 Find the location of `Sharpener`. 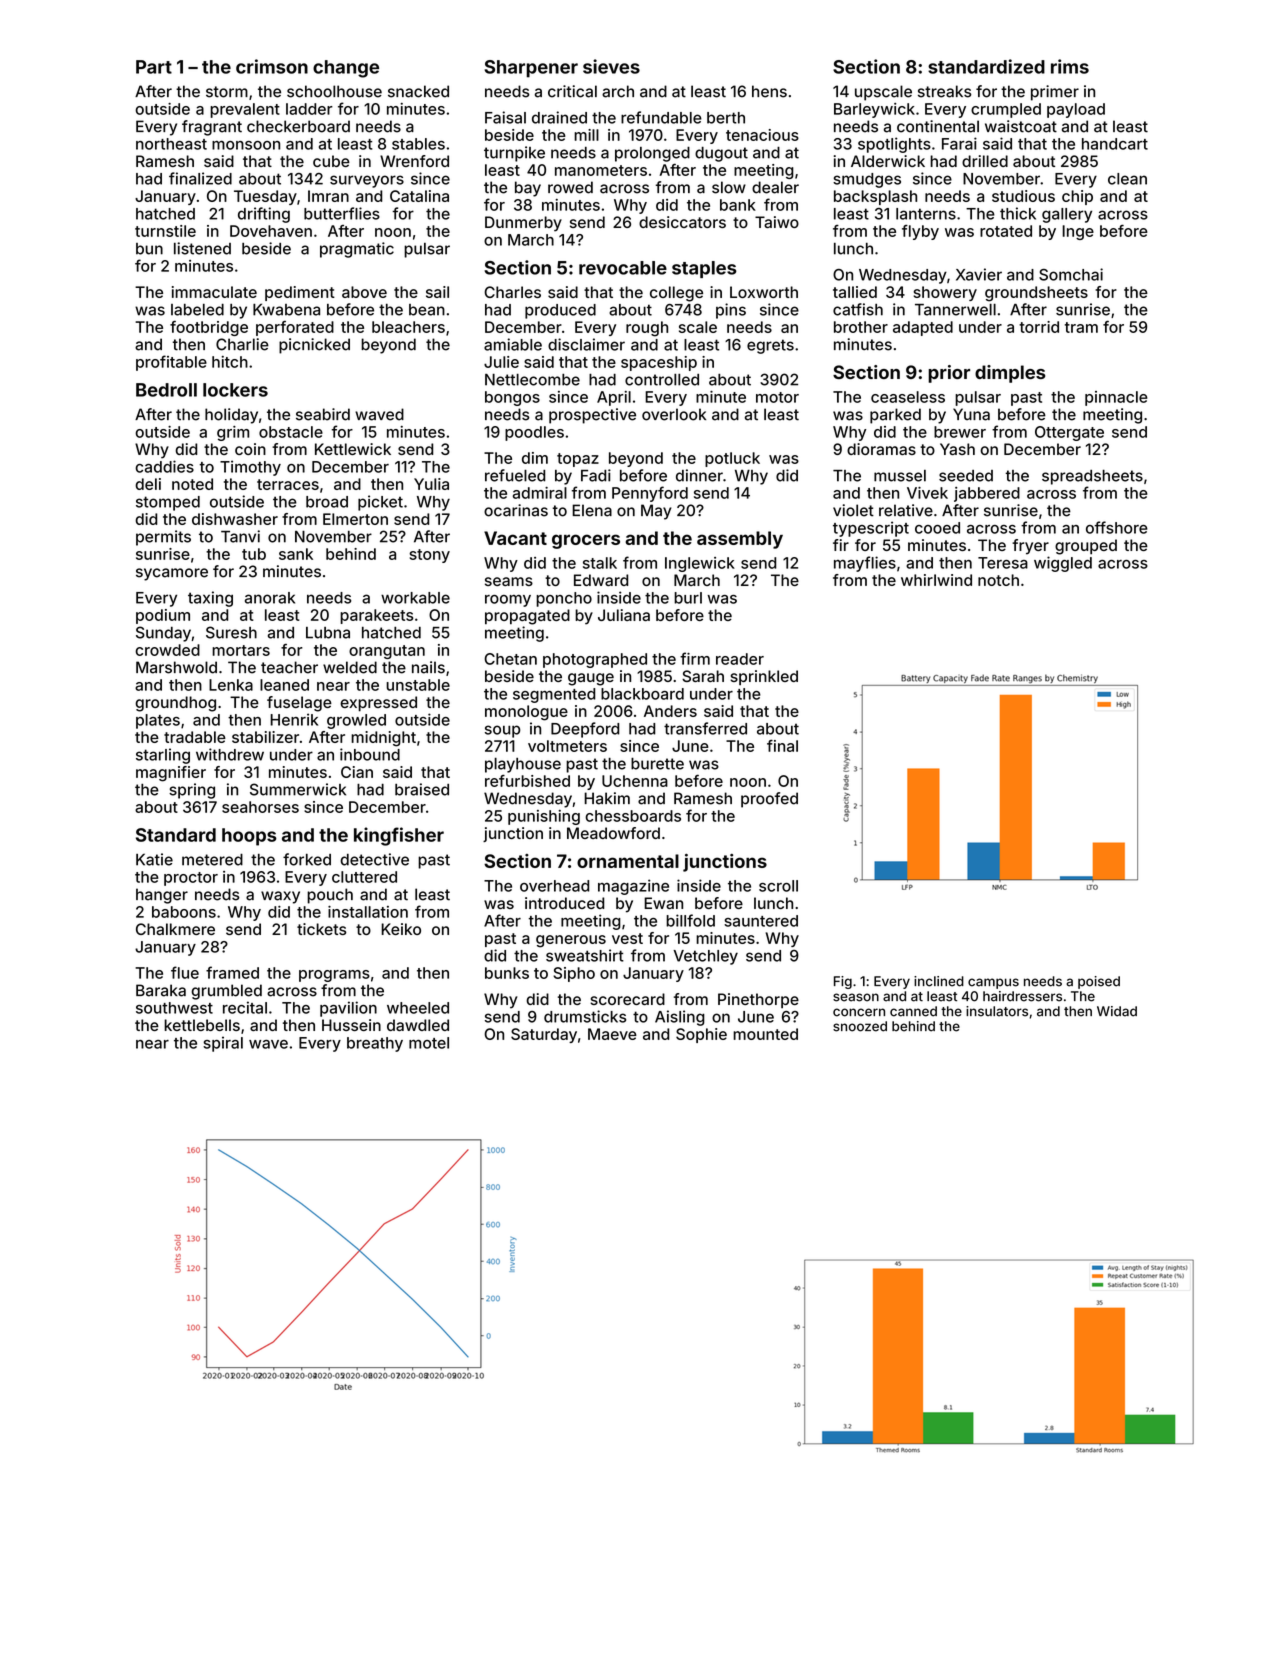

Sharpener is located at coordinates (531, 69).
